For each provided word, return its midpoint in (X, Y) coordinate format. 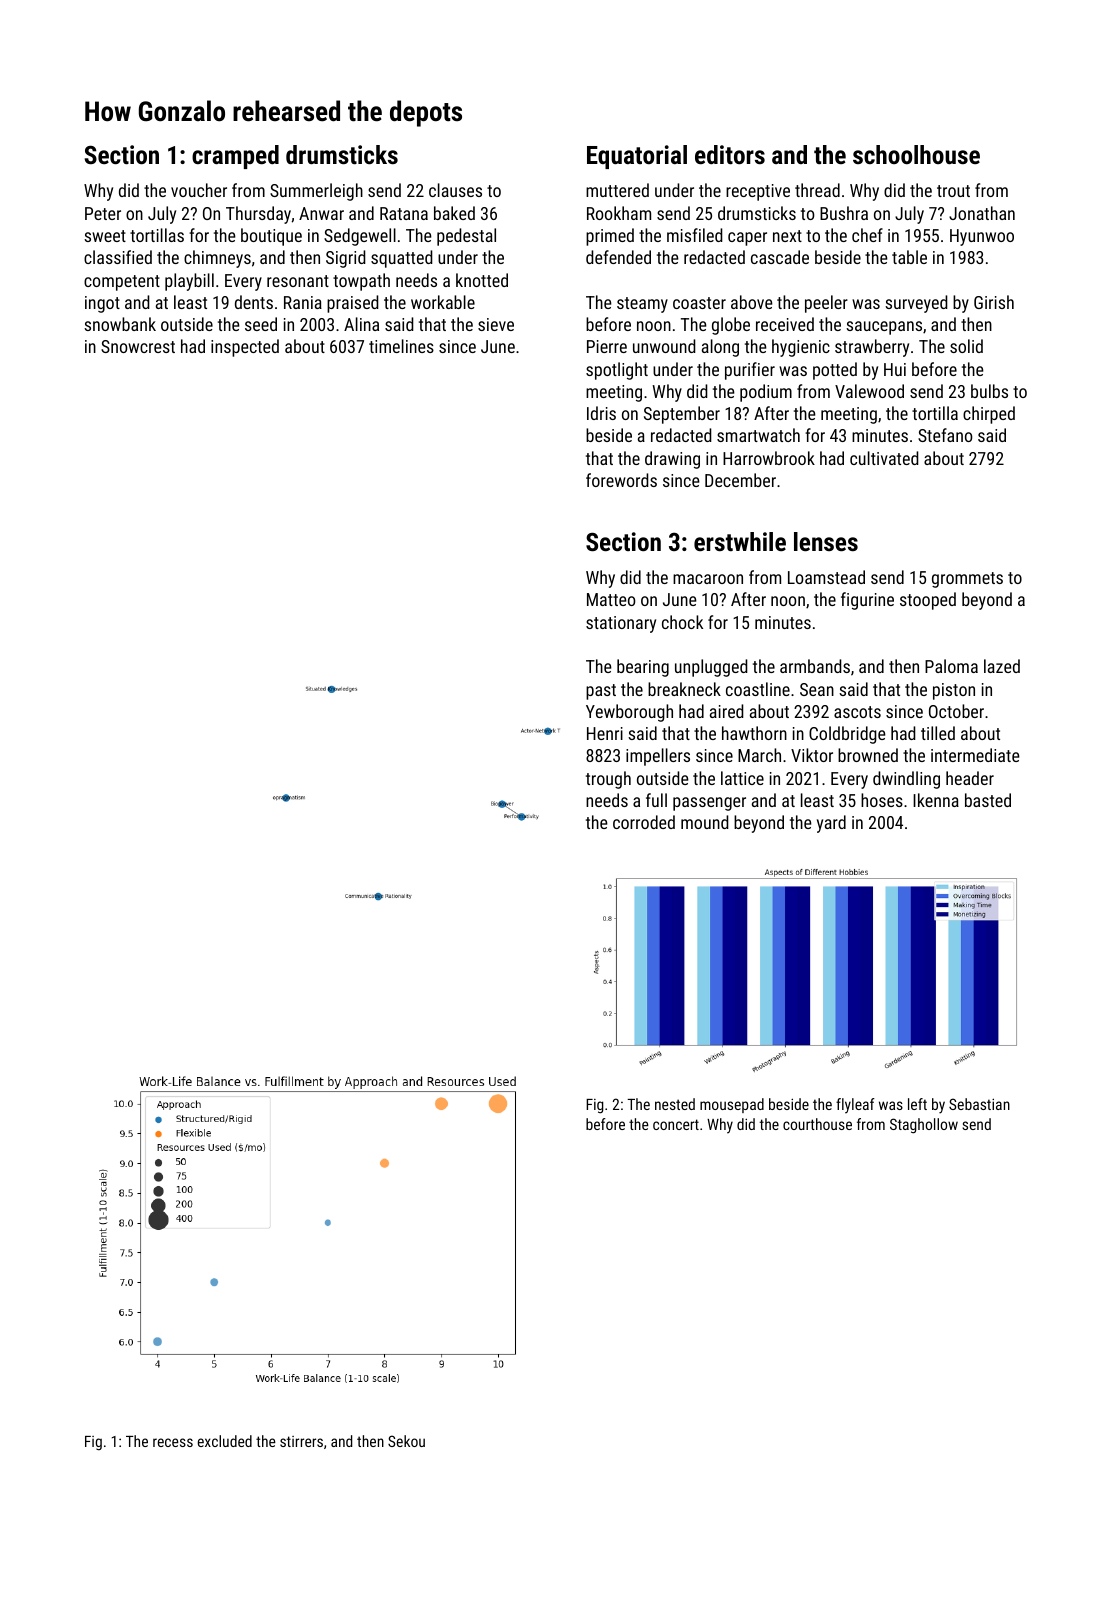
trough (608, 780)
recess (173, 1442)
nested (675, 1104)
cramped (235, 157)
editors (730, 154)
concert (676, 1124)
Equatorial (637, 157)
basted (988, 800)
